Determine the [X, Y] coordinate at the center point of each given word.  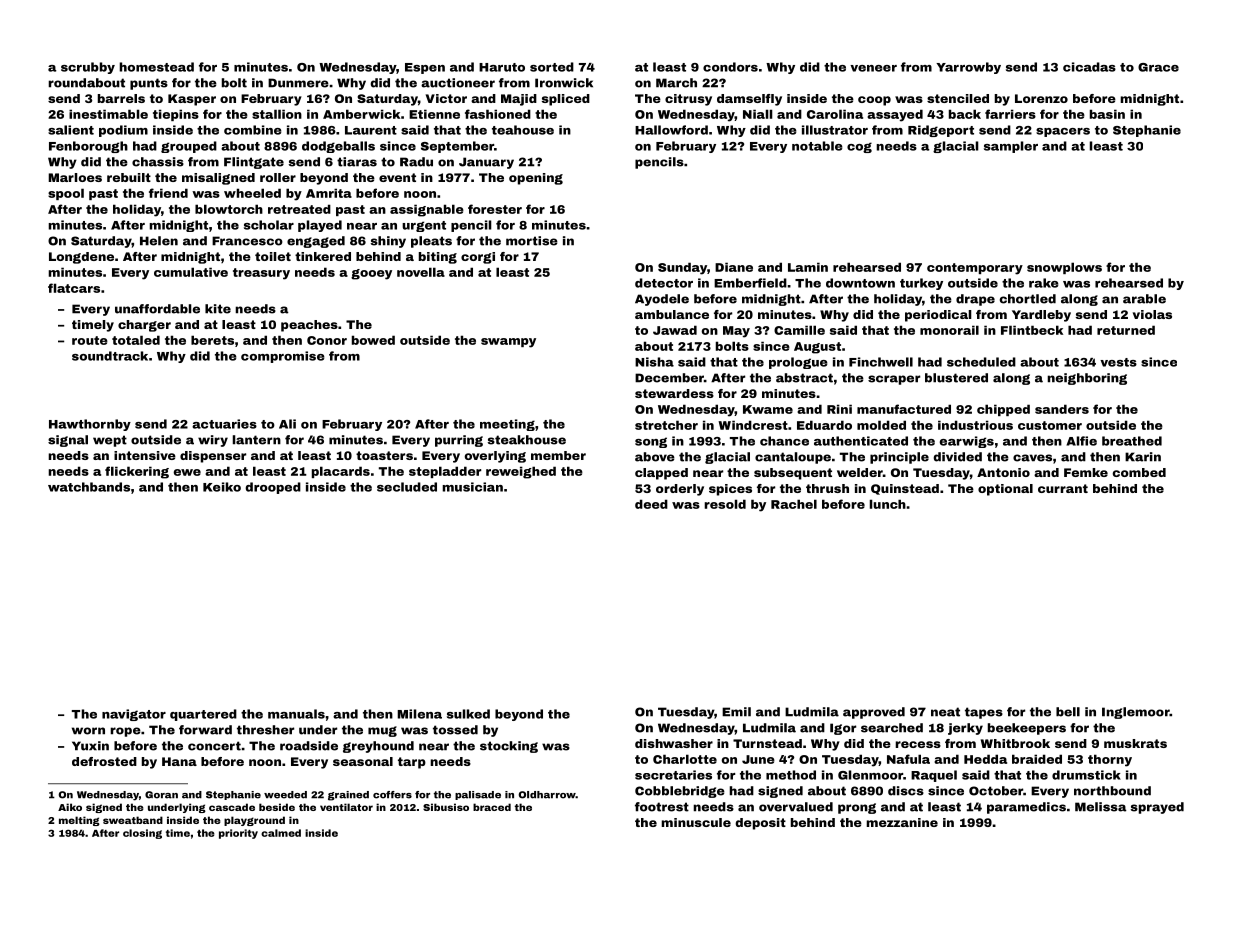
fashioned [498, 114]
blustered [956, 378]
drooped [273, 488]
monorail [949, 330]
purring [459, 441]
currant [1063, 488]
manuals [296, 714]
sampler [1011, 147]
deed [651, 504]
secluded [407, 487]
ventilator [346, 807]
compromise [282, 357]
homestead [156, 67]
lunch [888, 504]
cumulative [191, 272]
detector [664, 283]
